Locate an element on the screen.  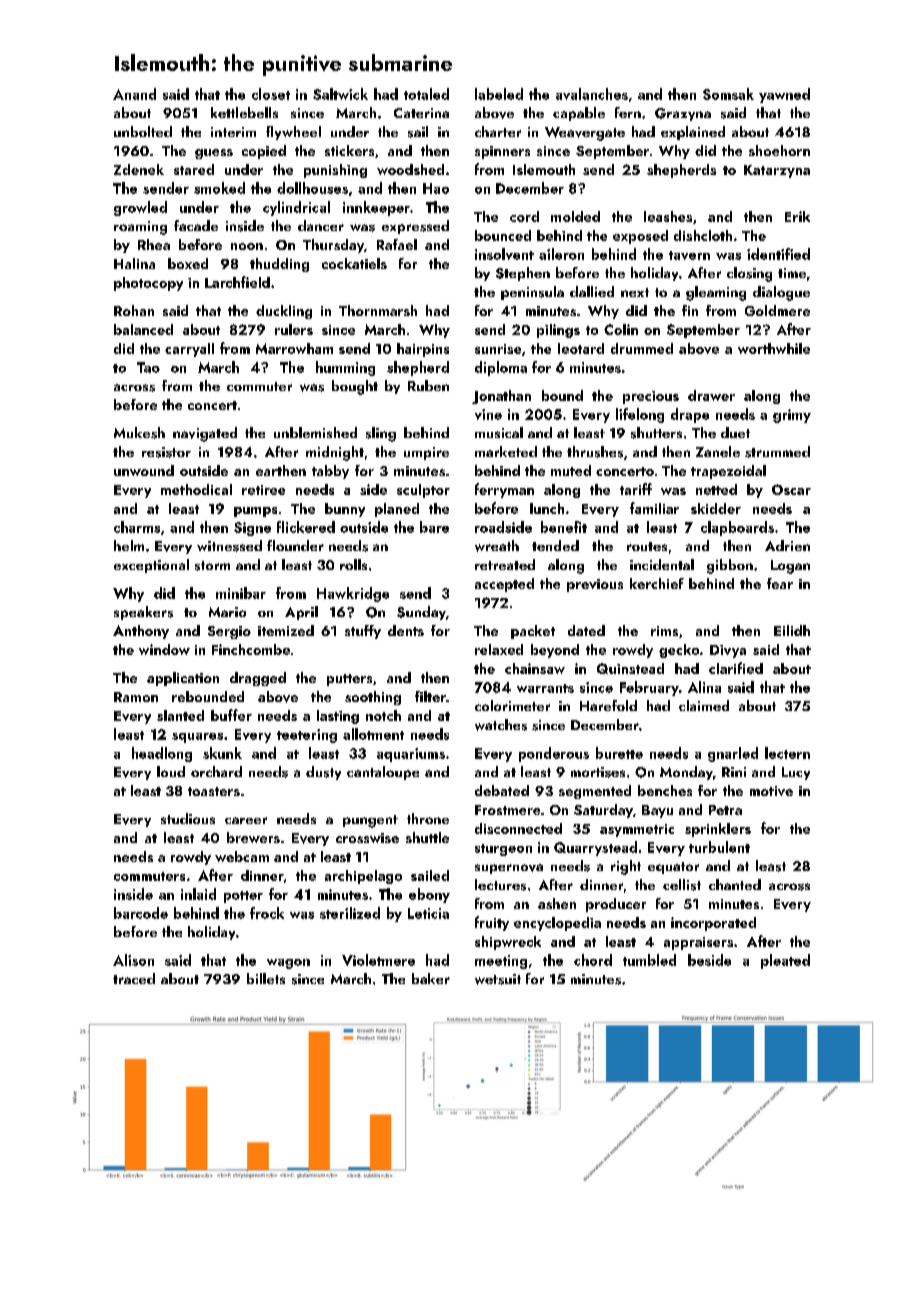
gibbon is located at coordinates (730, 566).
